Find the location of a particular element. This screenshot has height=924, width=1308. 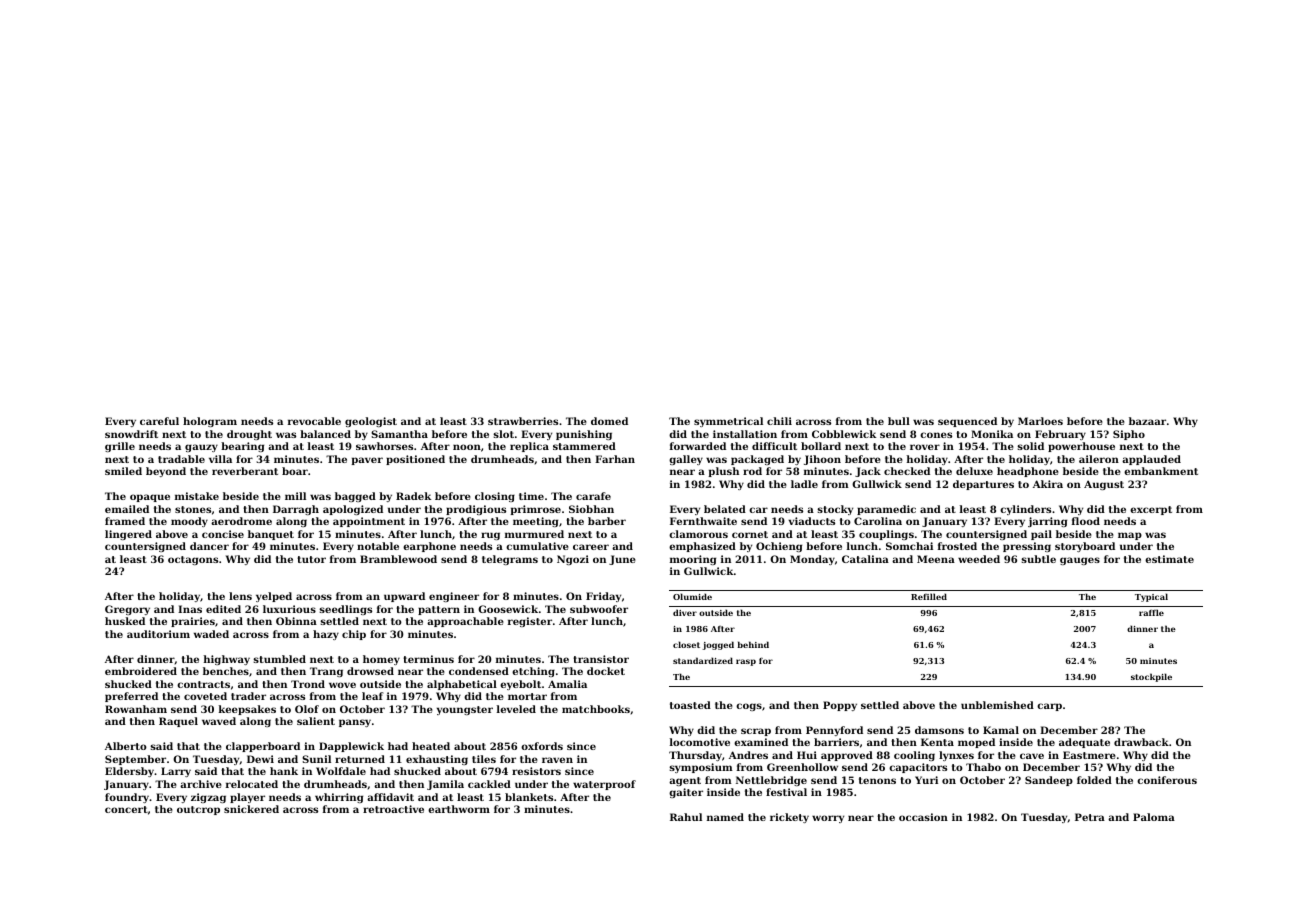

pail is located at coordinates (1041, 535).
